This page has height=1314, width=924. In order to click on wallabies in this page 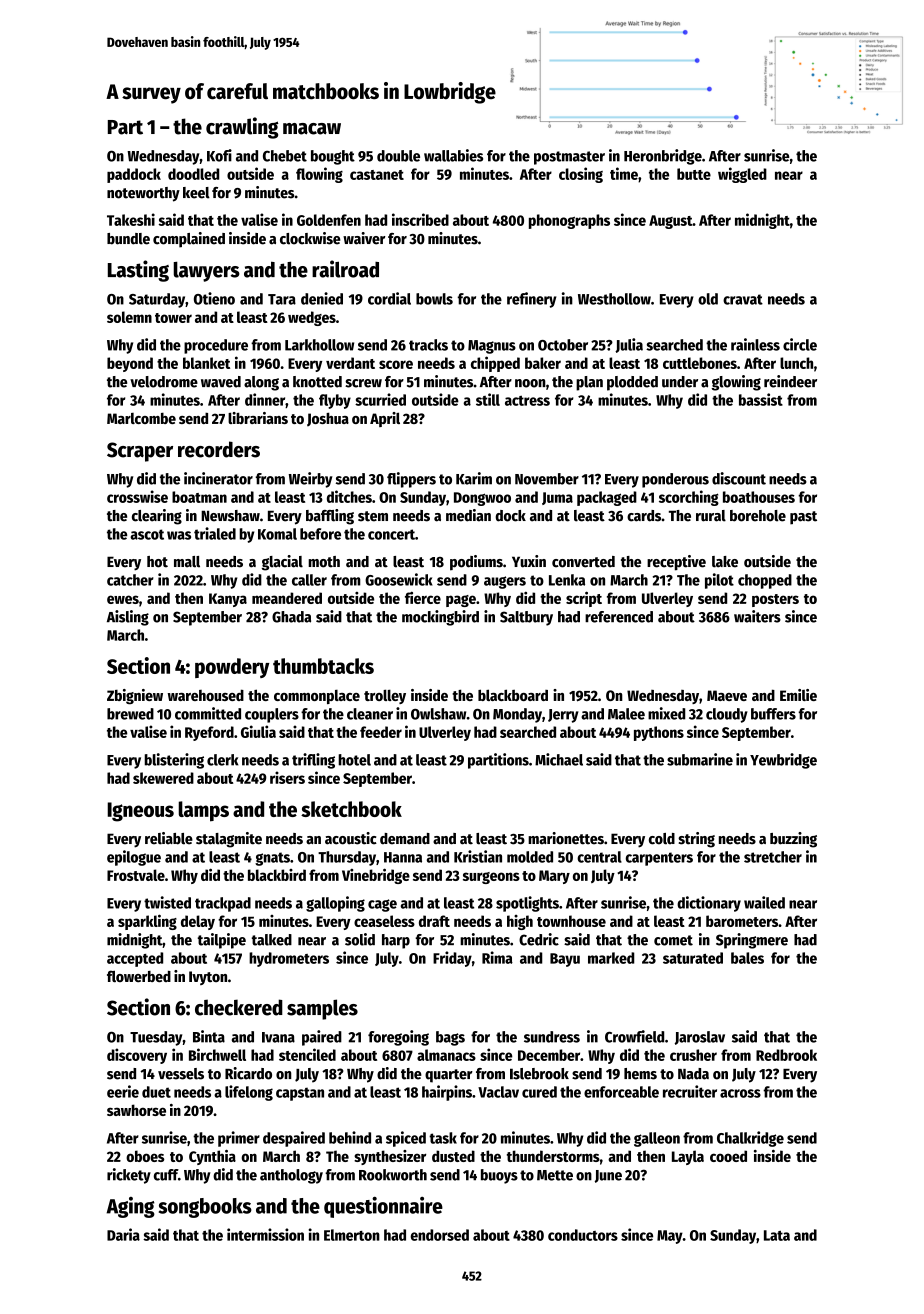, I will do `click(453, 155)`.
